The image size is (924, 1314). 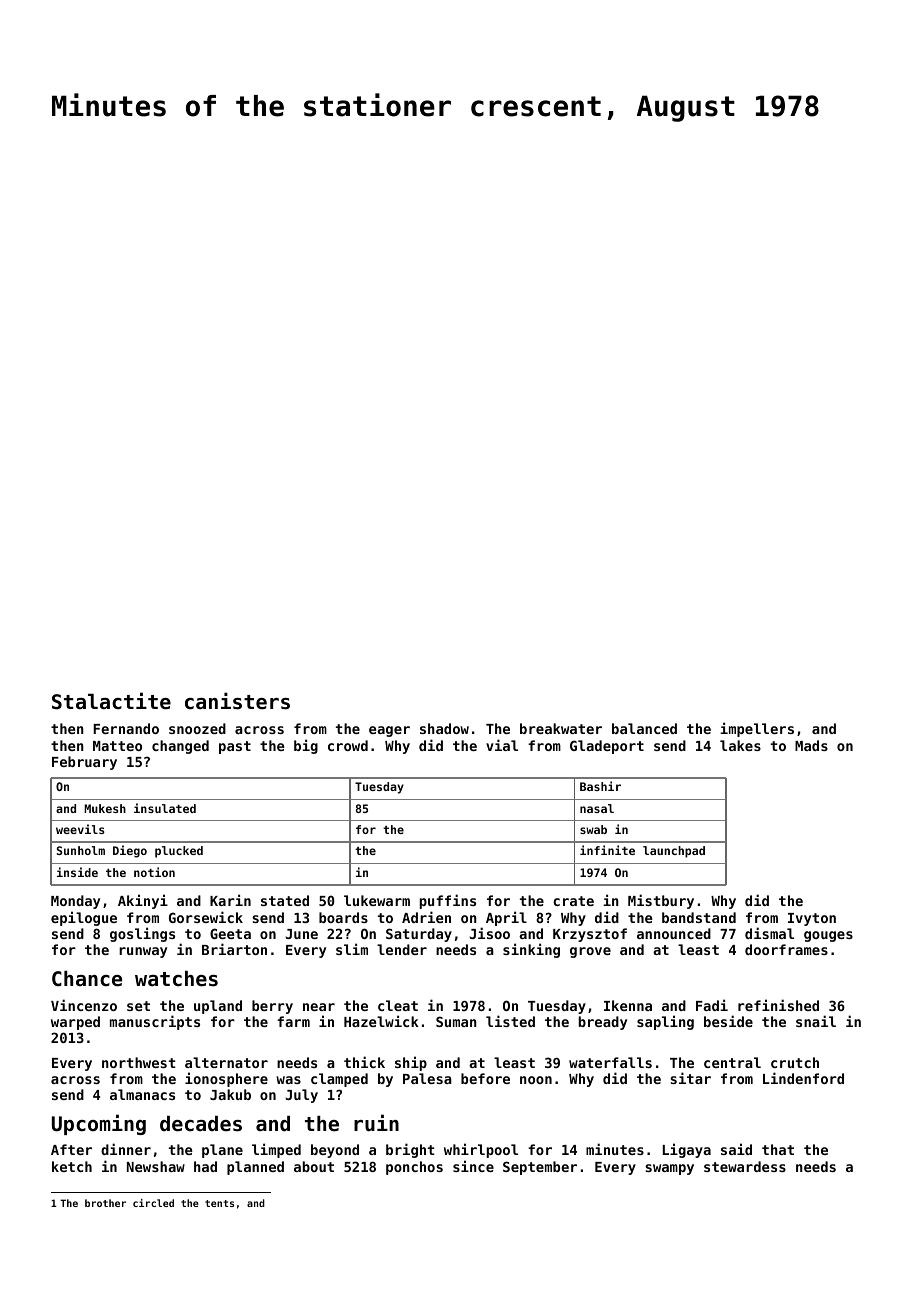 What do you see at coordinates (376, 1123) in the screenshot?
I see `ruin` at bounding box center [376, 1123].
